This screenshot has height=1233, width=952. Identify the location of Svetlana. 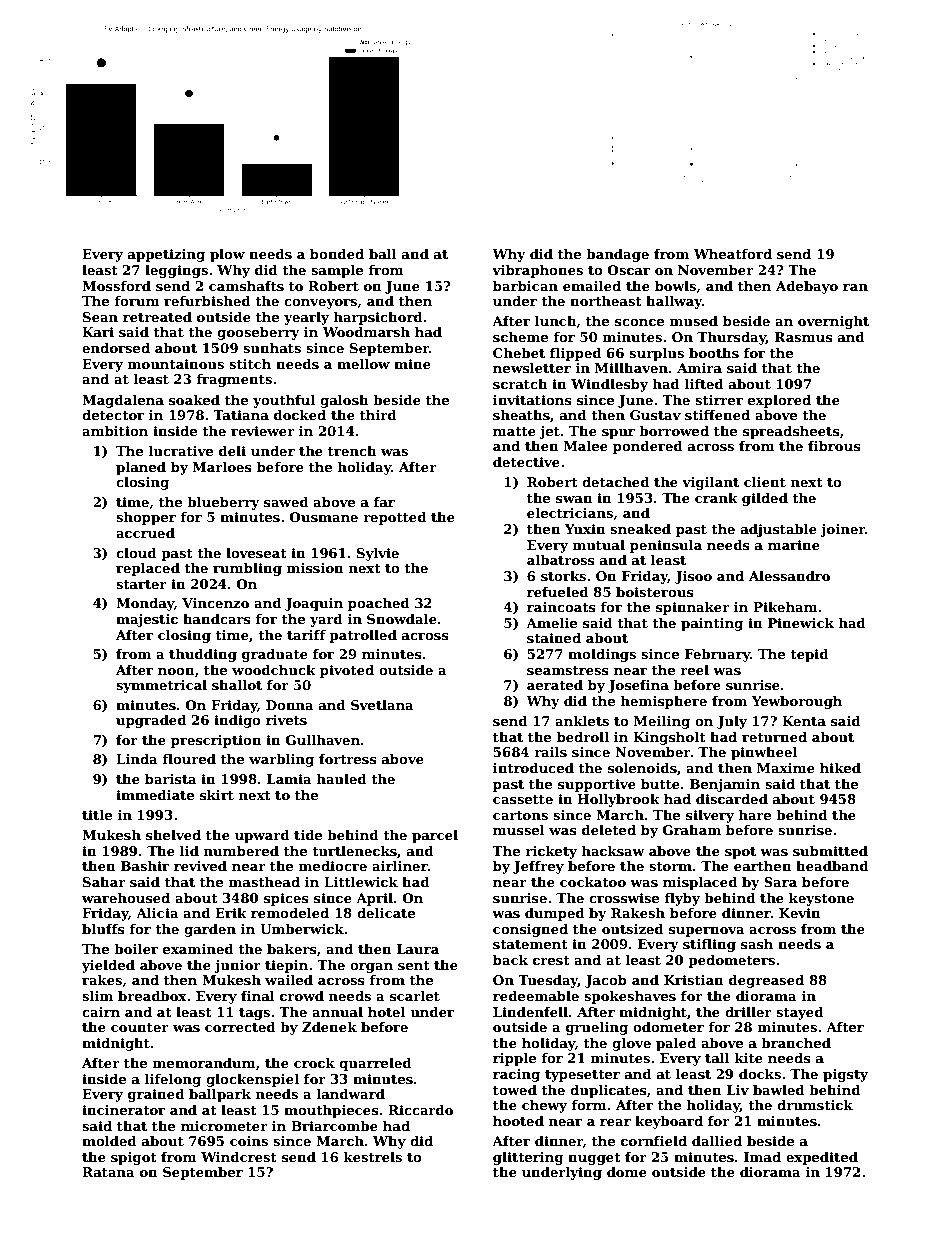
(382, 705).
